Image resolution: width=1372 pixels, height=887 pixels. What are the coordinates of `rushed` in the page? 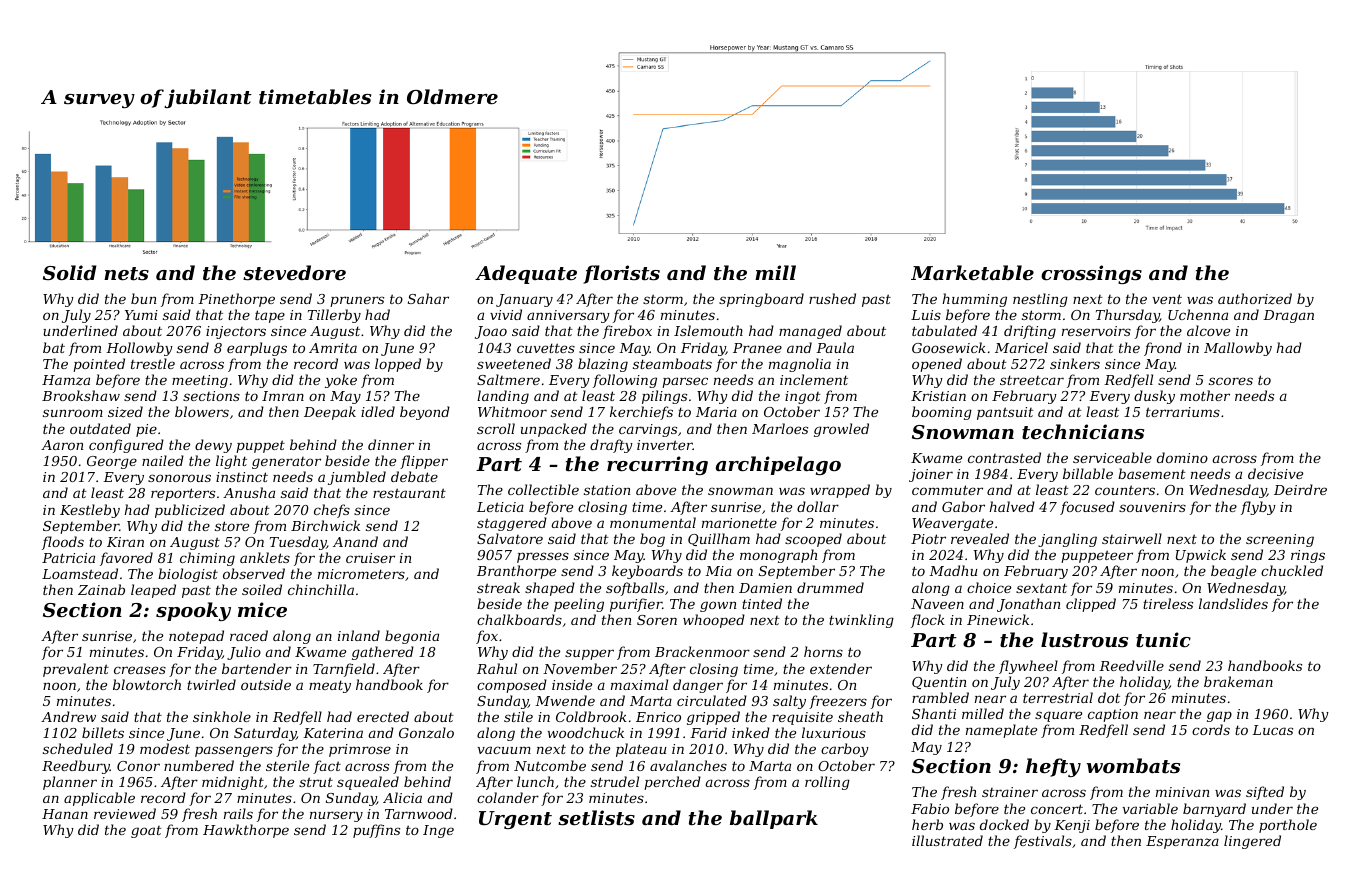 It's located at (832, 298).
